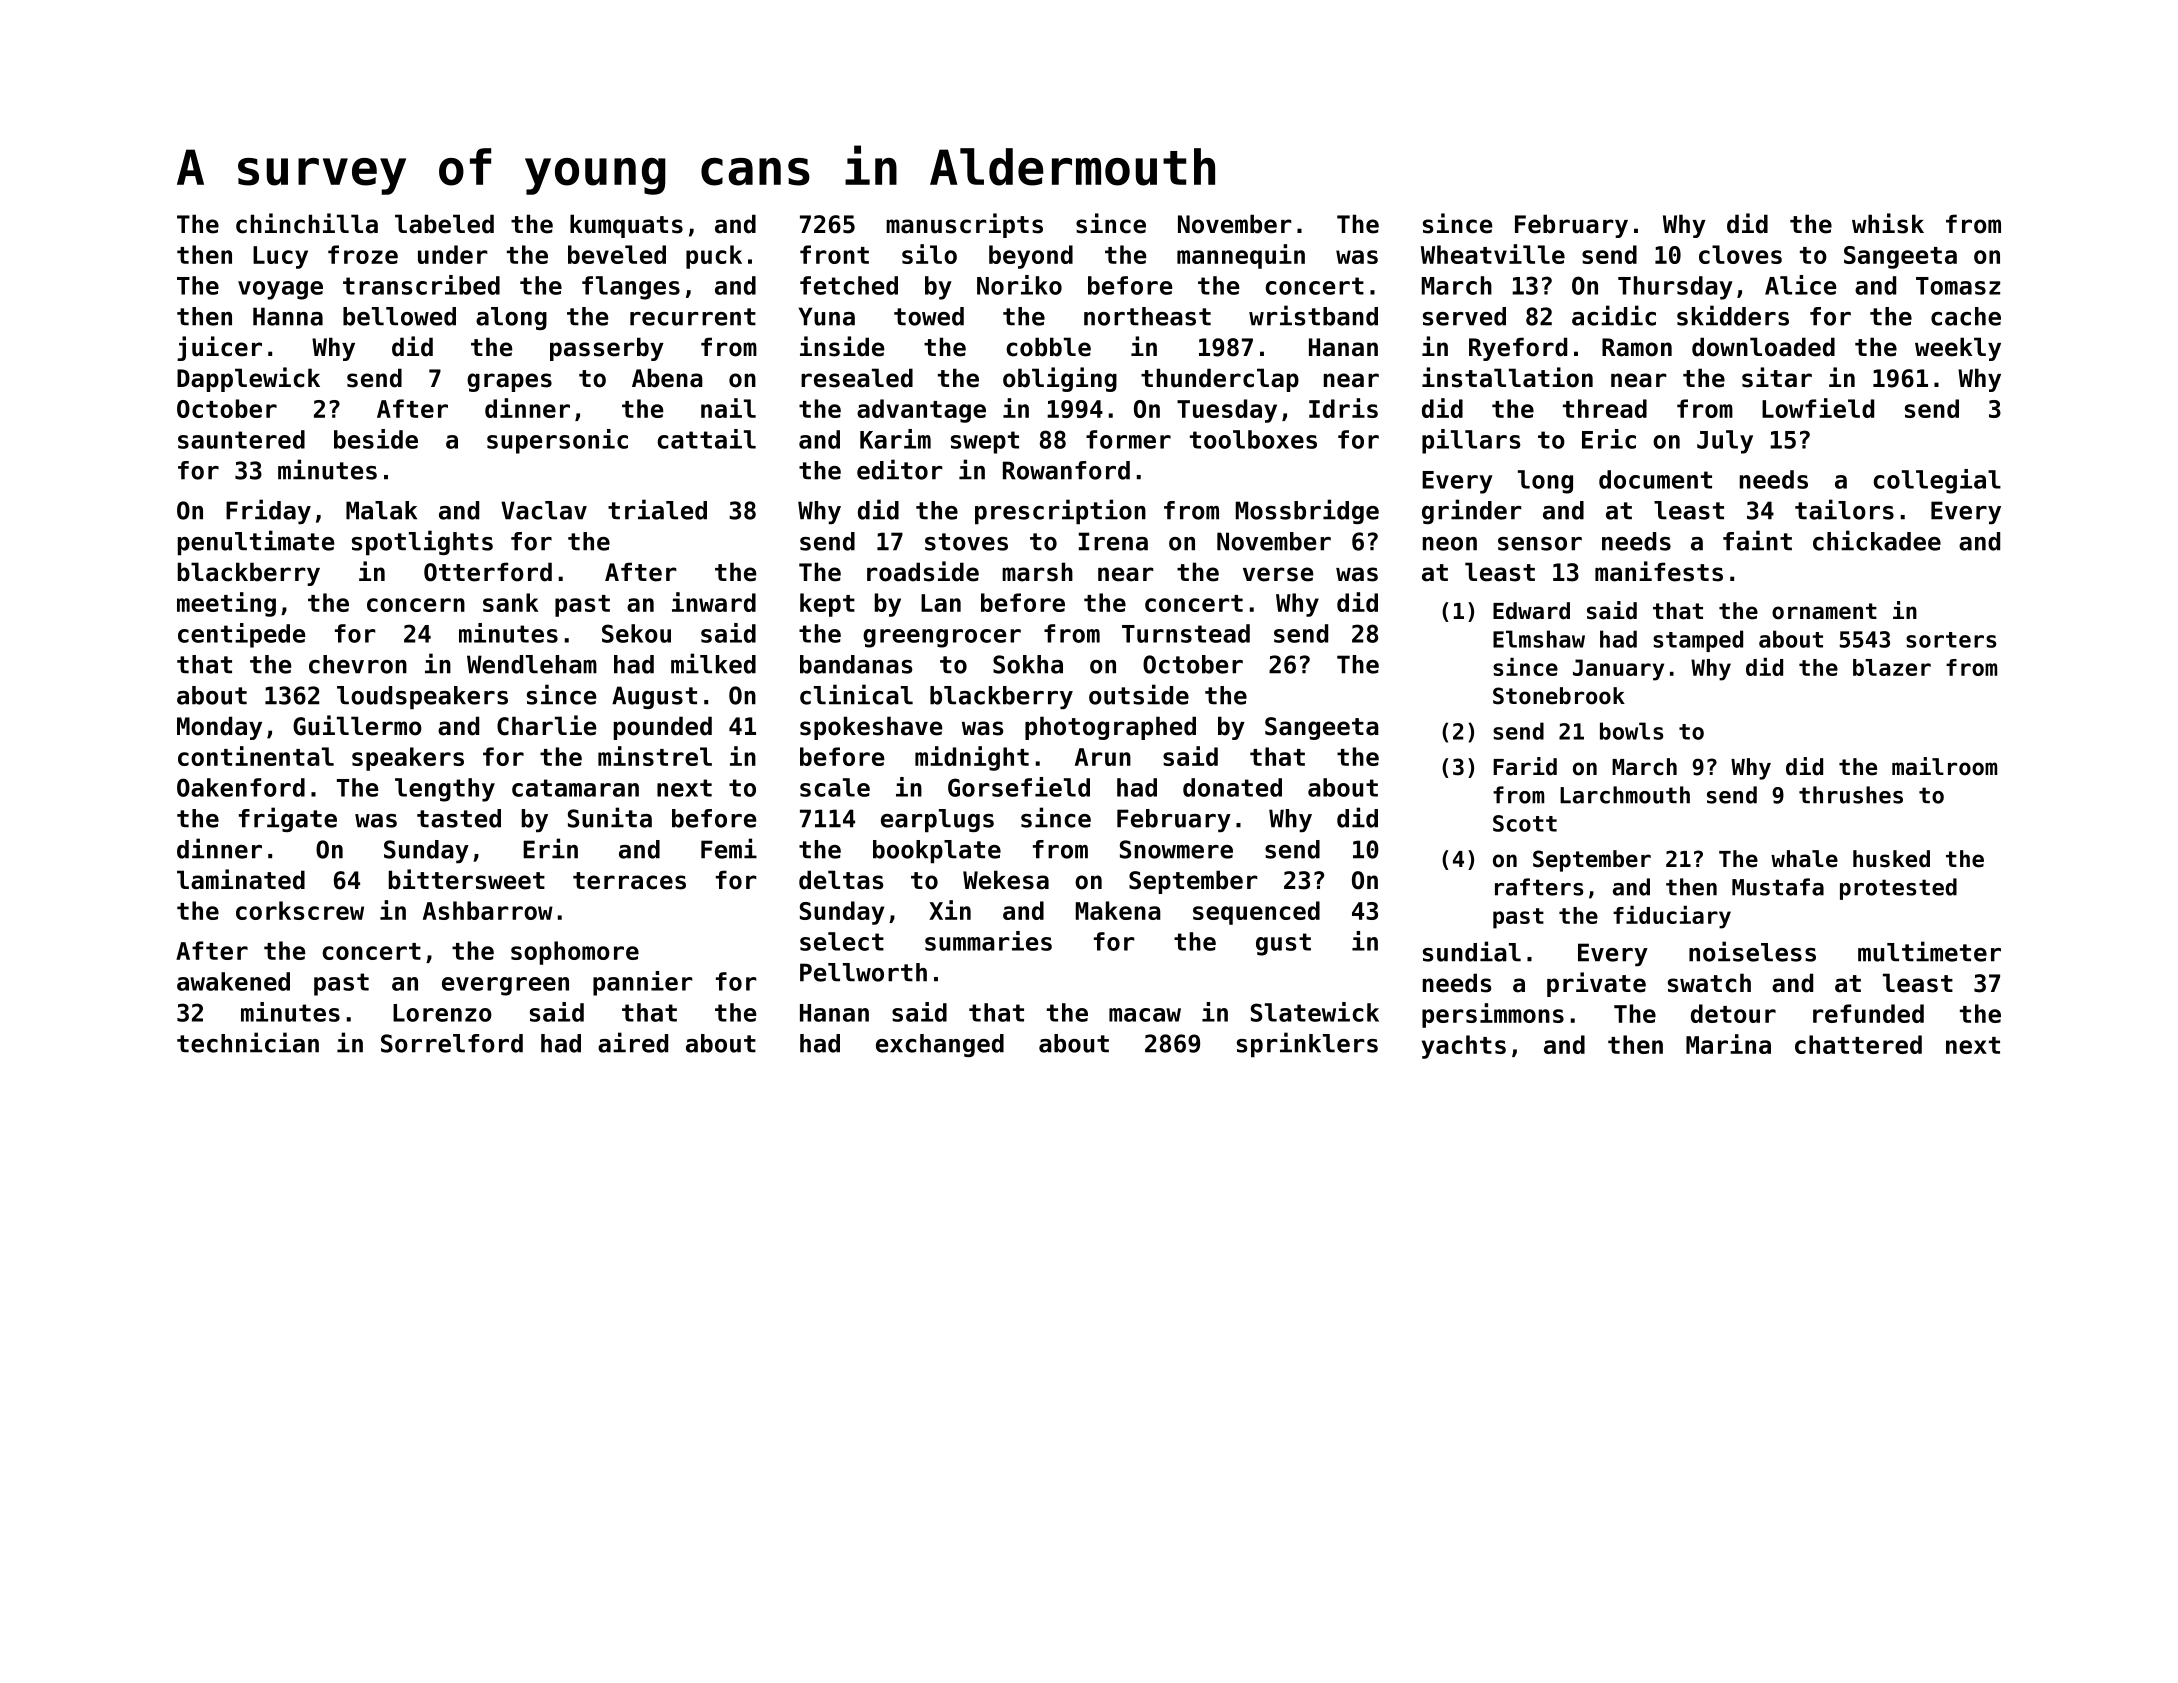  Describe the element at coordinates (1605, 408) in the page. I see `thread` at that location.
